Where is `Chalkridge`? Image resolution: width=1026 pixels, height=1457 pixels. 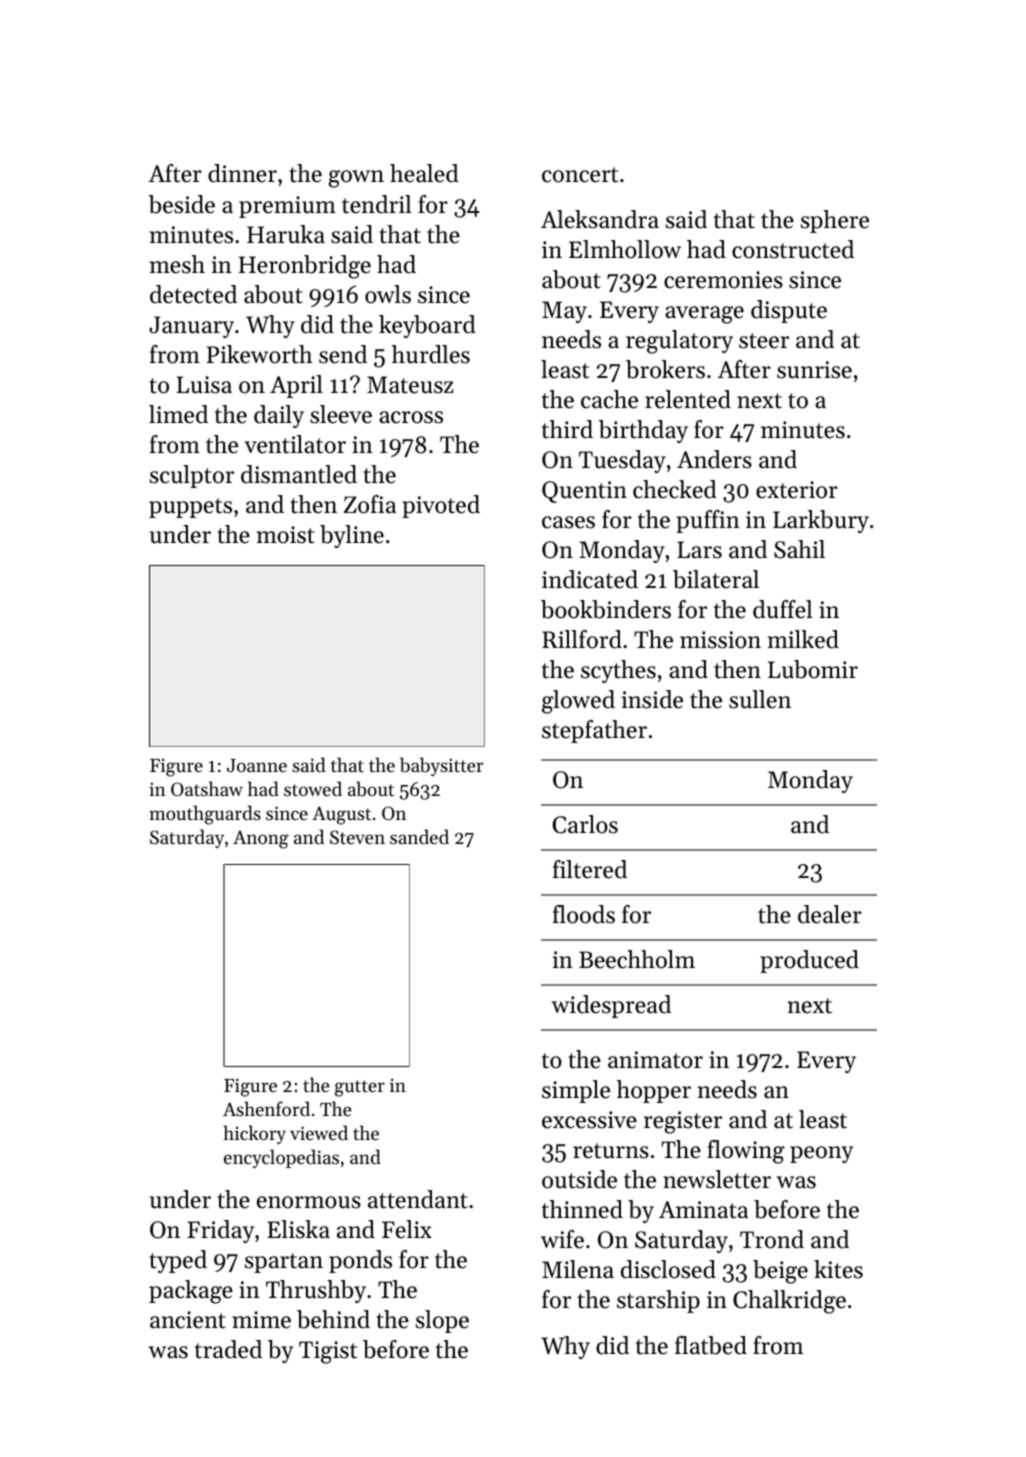 Chalkridge is located at coordinates (789, 1302).
